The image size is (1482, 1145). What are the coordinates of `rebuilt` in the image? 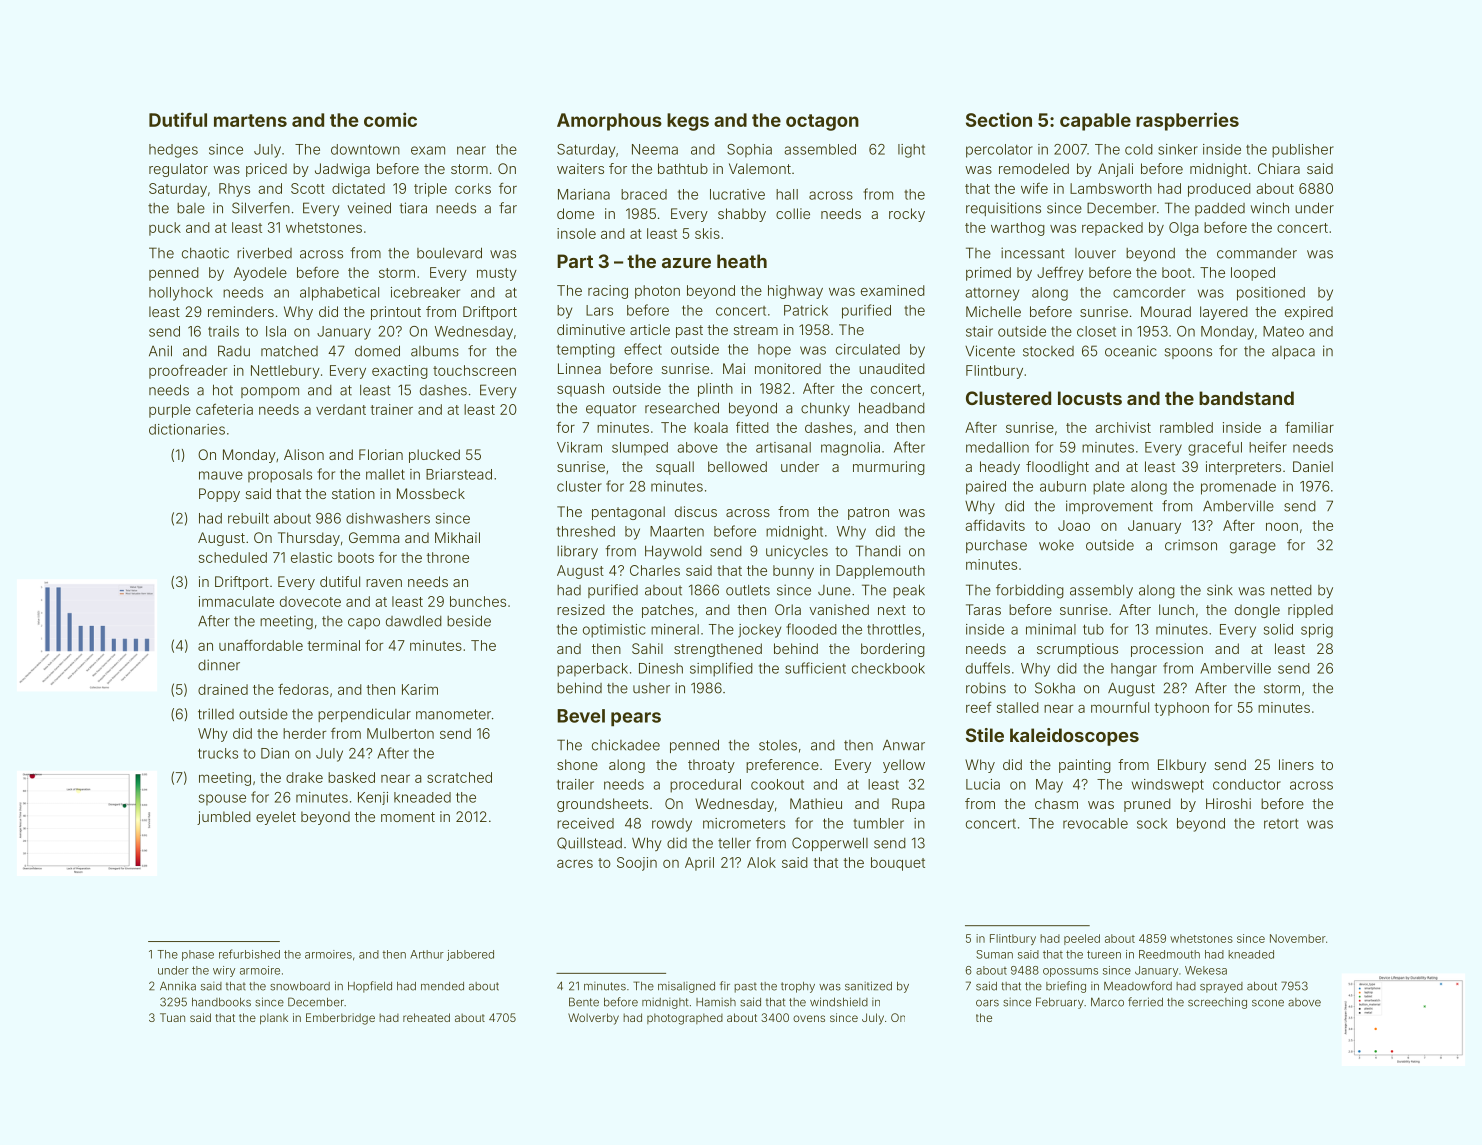 It's located at (248, 518).
